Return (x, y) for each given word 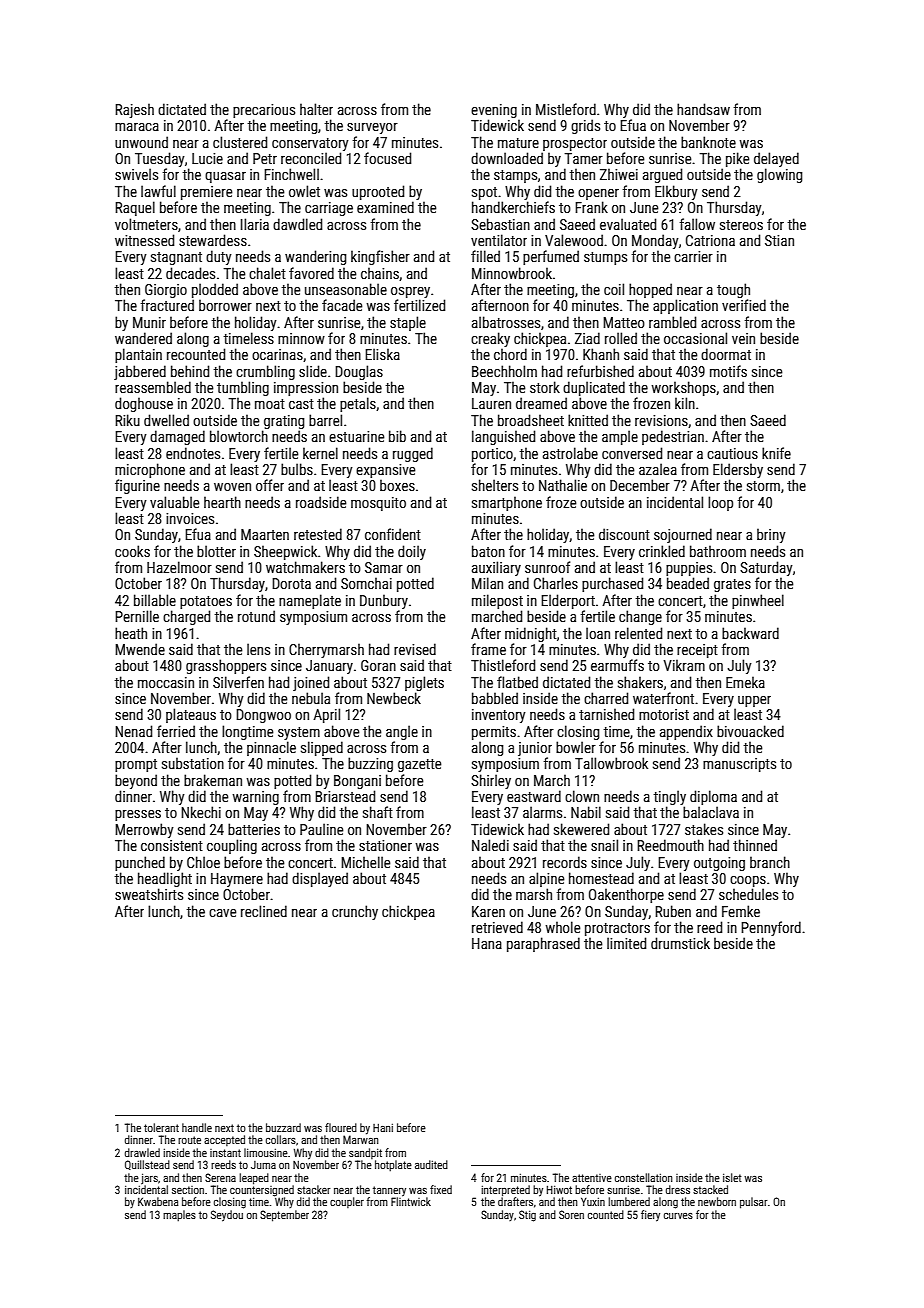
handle (197, 1127)
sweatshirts (149, 894)
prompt (136, 765)
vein (743, 338)
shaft (378, 812)
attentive (592, 1178)
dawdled (297, 224)
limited (626, 943)
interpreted (505, 1191)
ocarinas (277, 354)
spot (484, 193)
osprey (410, 292)
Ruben (673, 911)
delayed (776, 159)
